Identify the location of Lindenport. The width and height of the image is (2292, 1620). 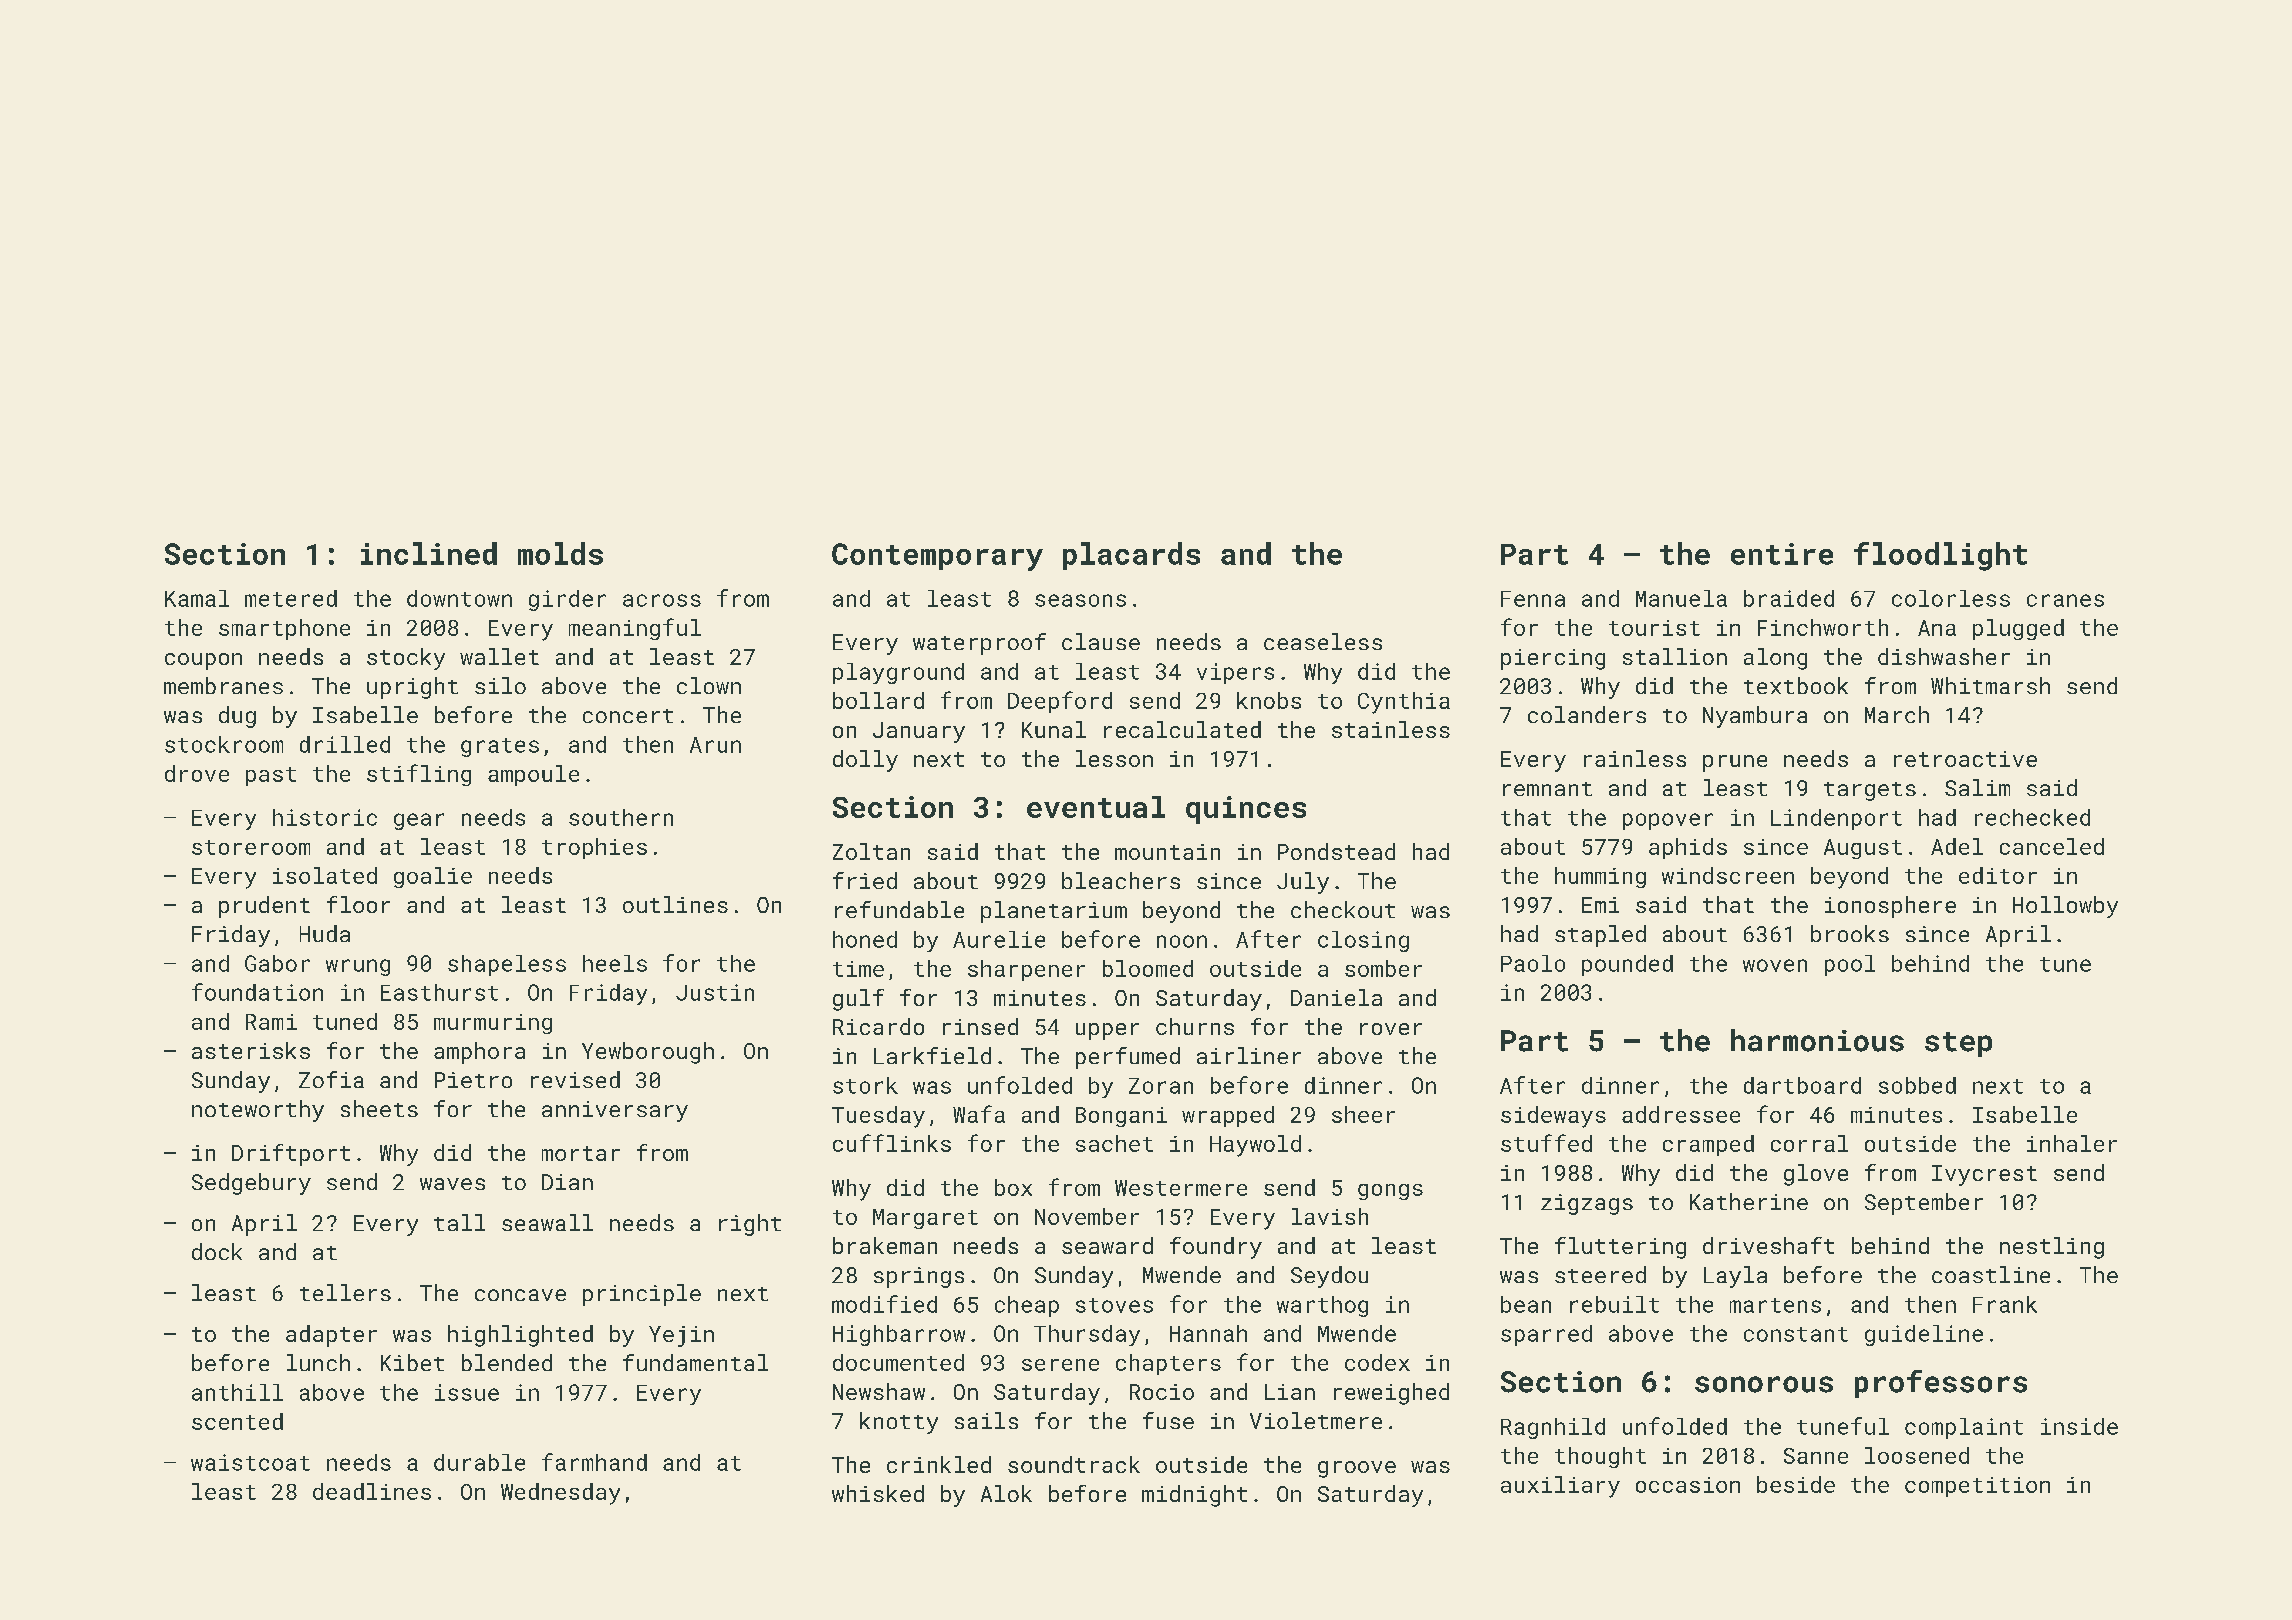
(1836, 819).
